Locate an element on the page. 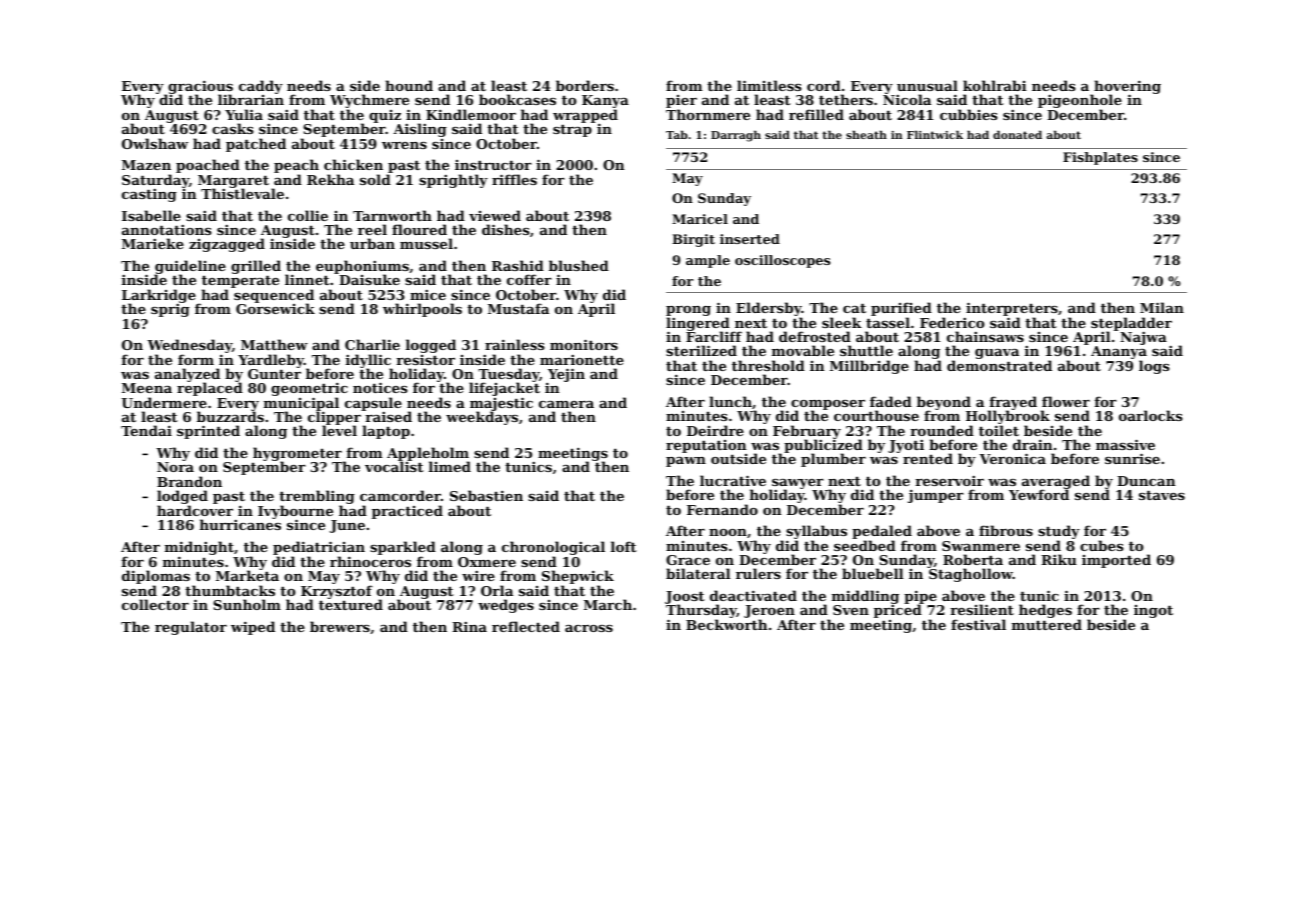 The width and height of the image is (1308, 924). sprinted is located at coordinates (208, 432).
